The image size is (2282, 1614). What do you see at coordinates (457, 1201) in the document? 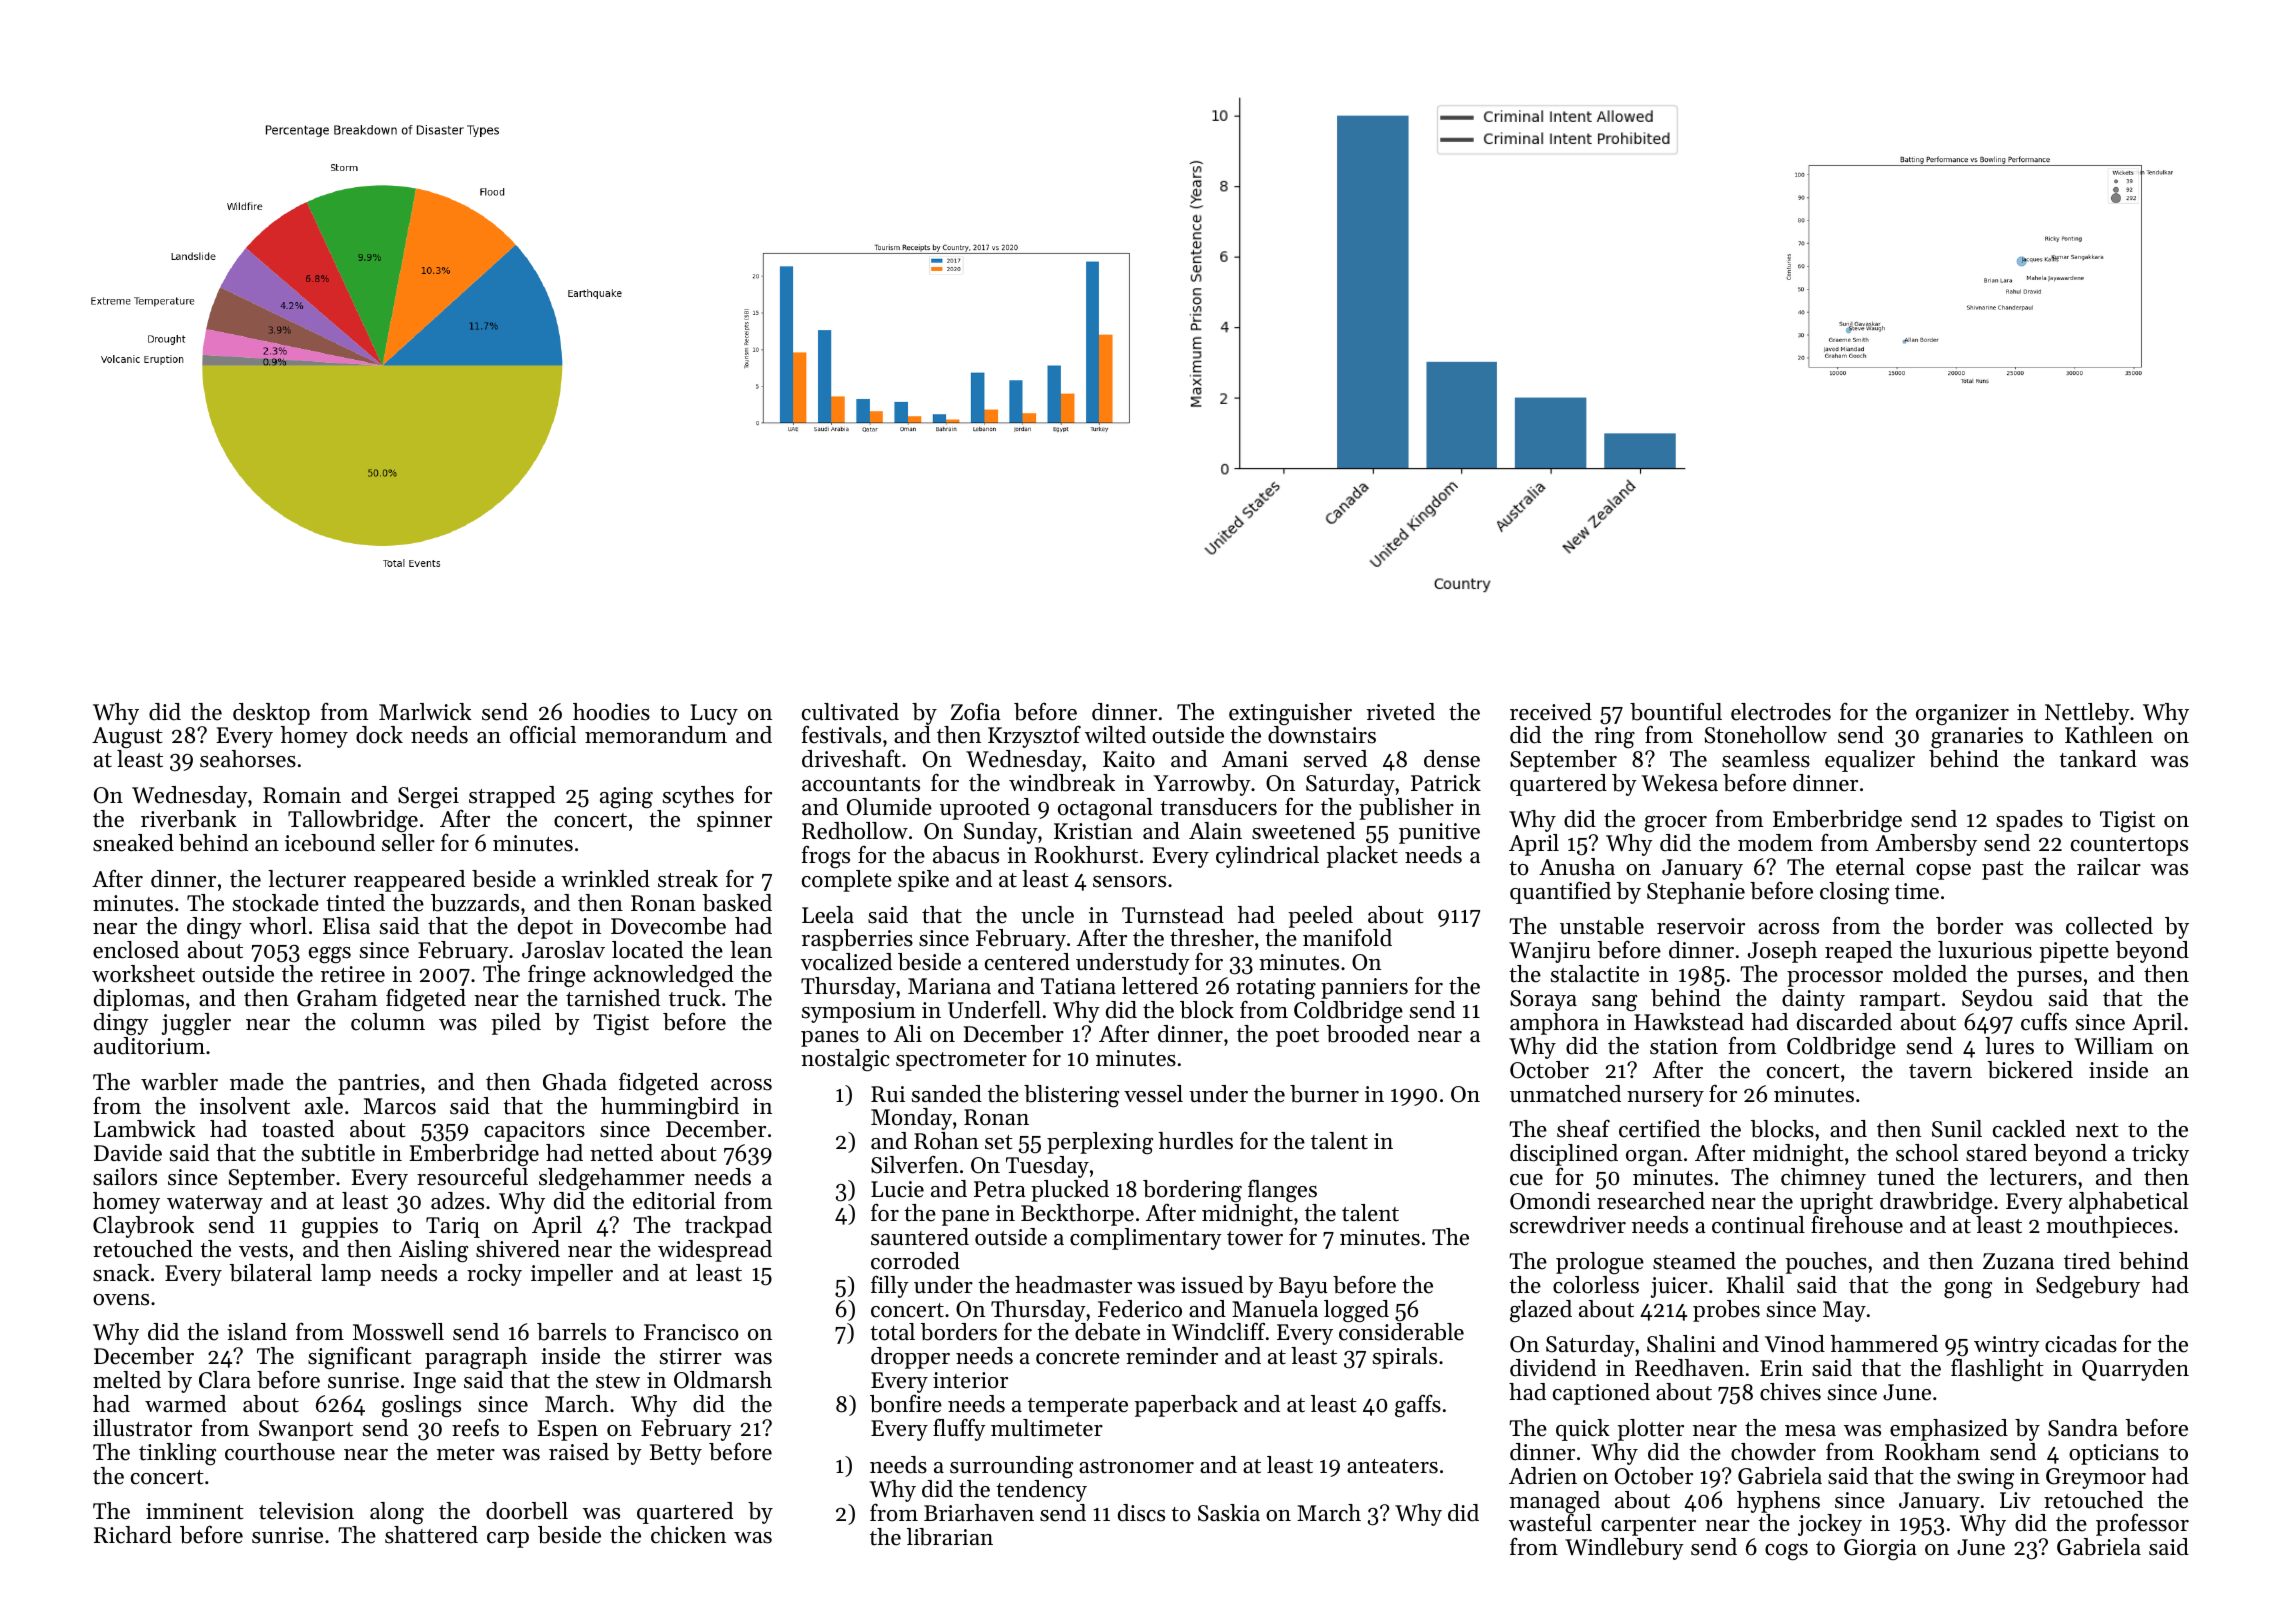
I see `adzes` at bounding box center [457, 1201].
